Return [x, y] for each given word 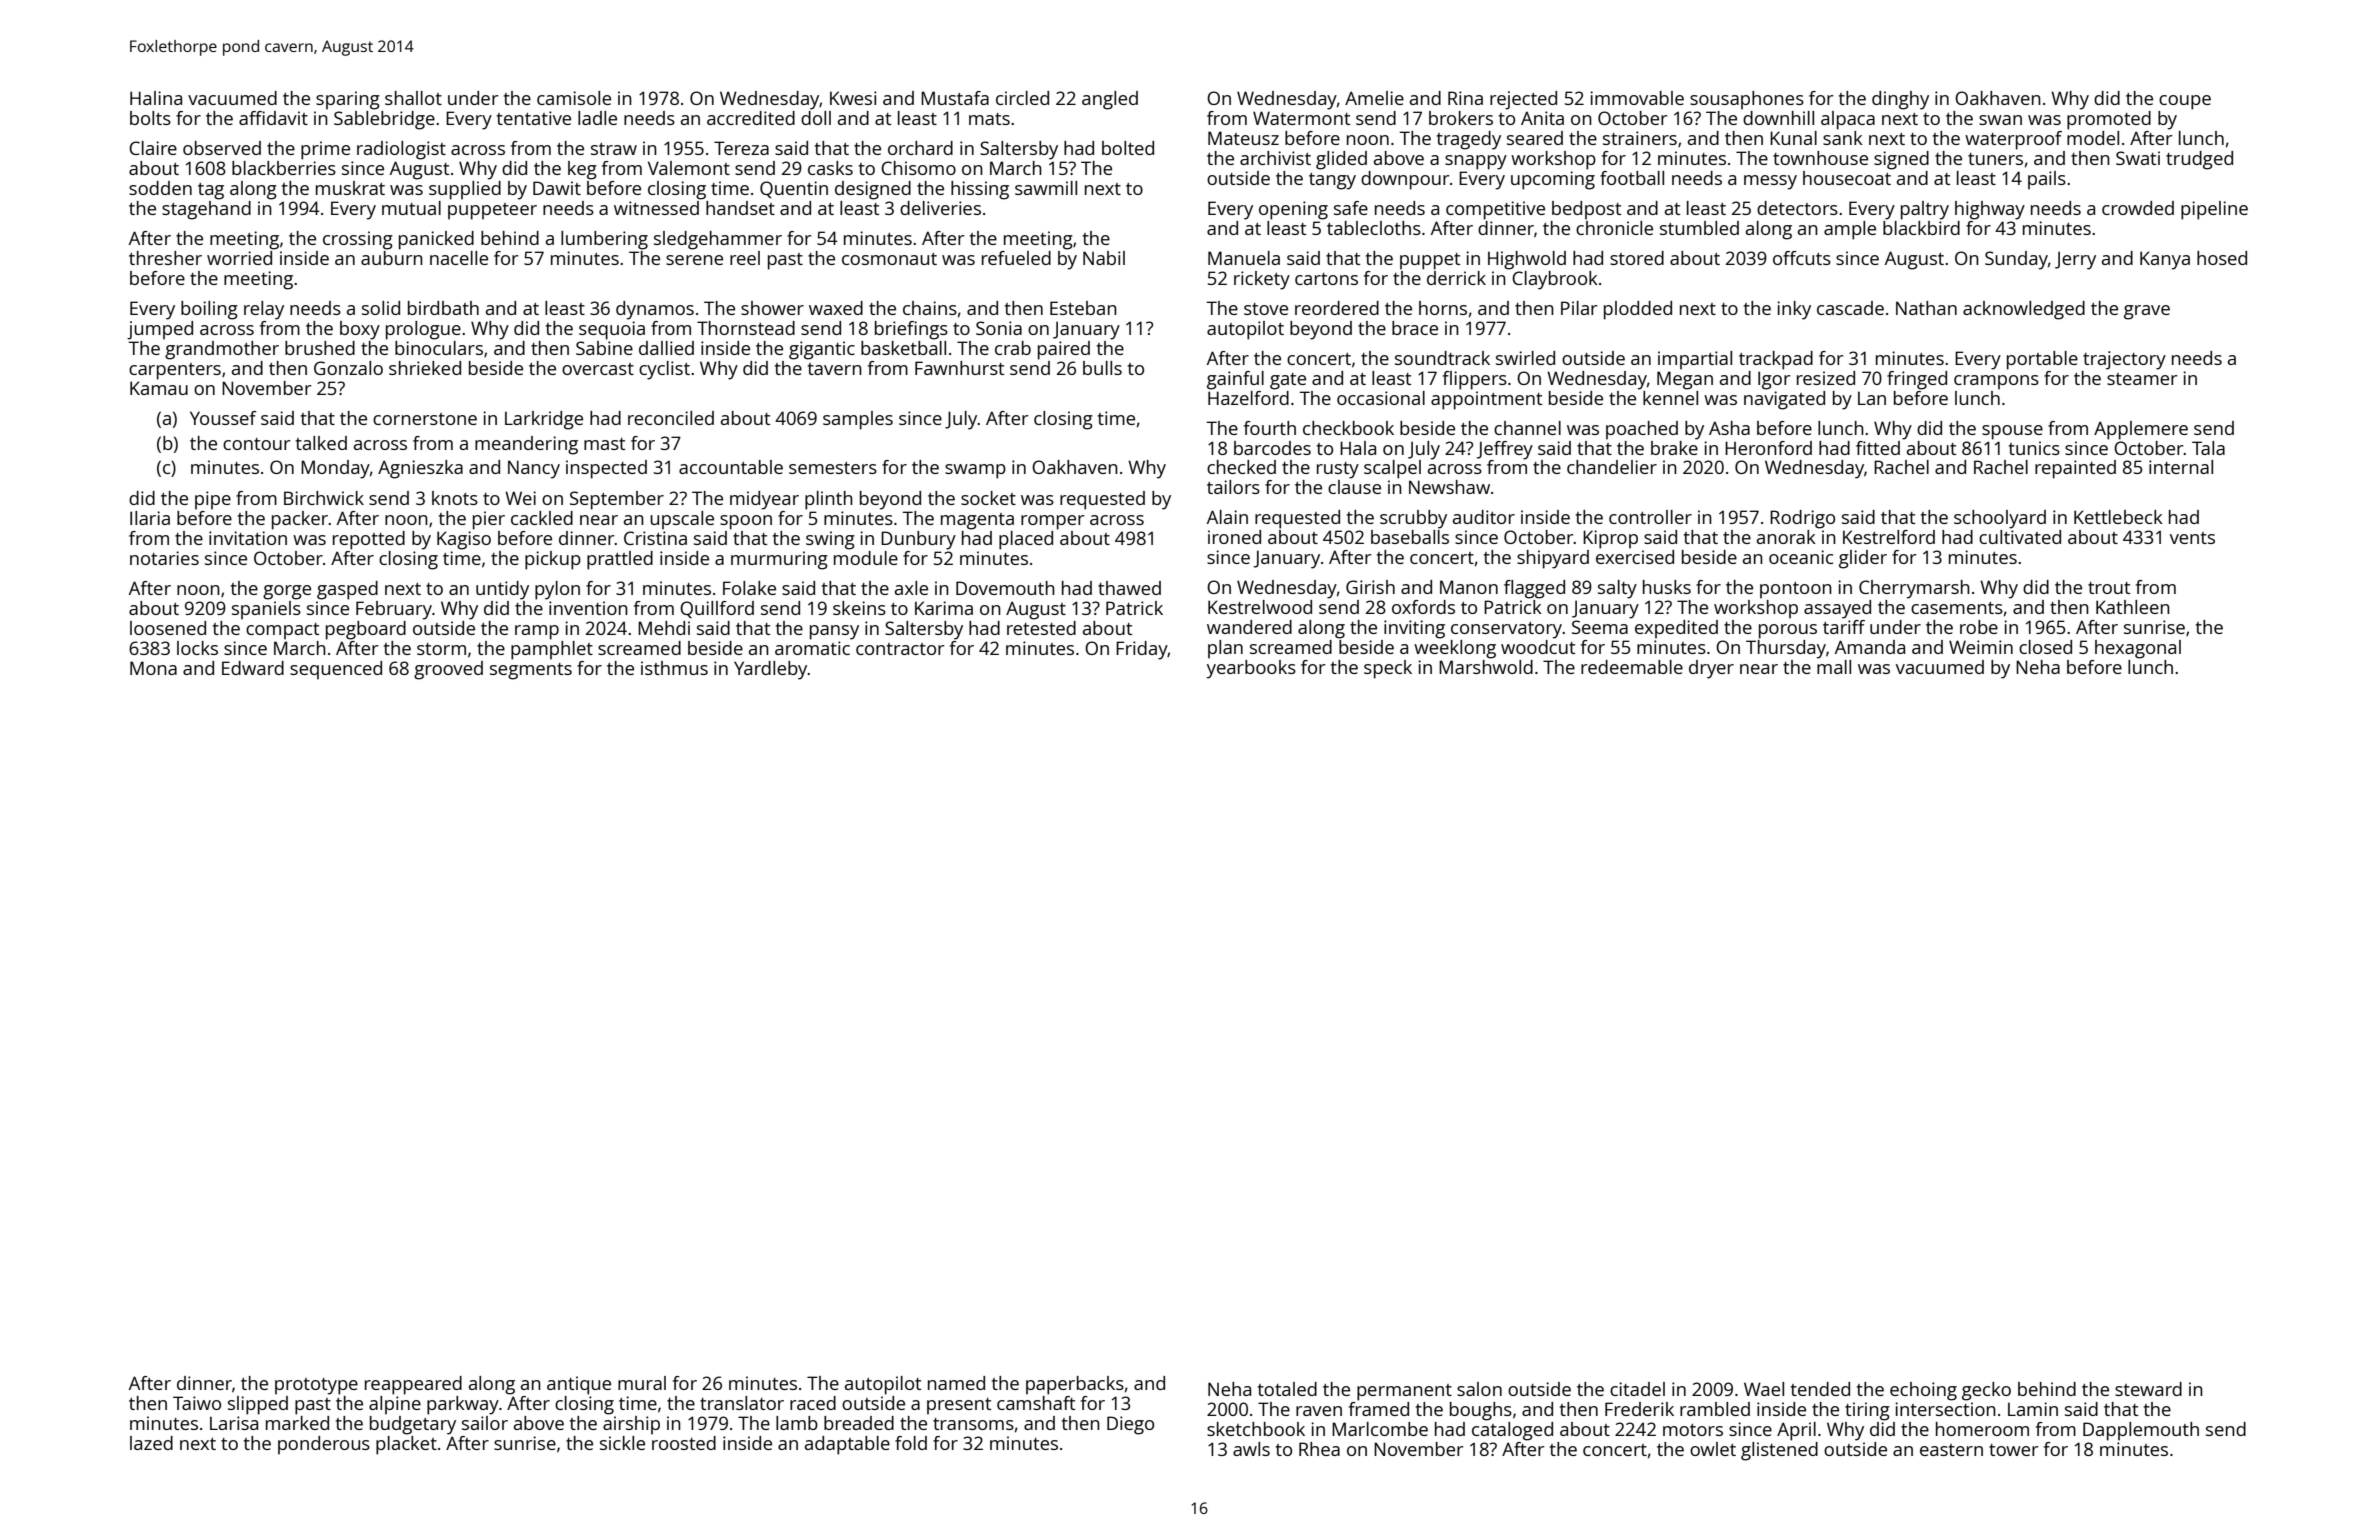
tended [1820, 1389]
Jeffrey [1505, 450]
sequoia [612, 330]
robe [1979, 627]
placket [406, 1445]
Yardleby [771, 670]
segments [531, 671]
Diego [1130, 1425]
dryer [1711, 669]
